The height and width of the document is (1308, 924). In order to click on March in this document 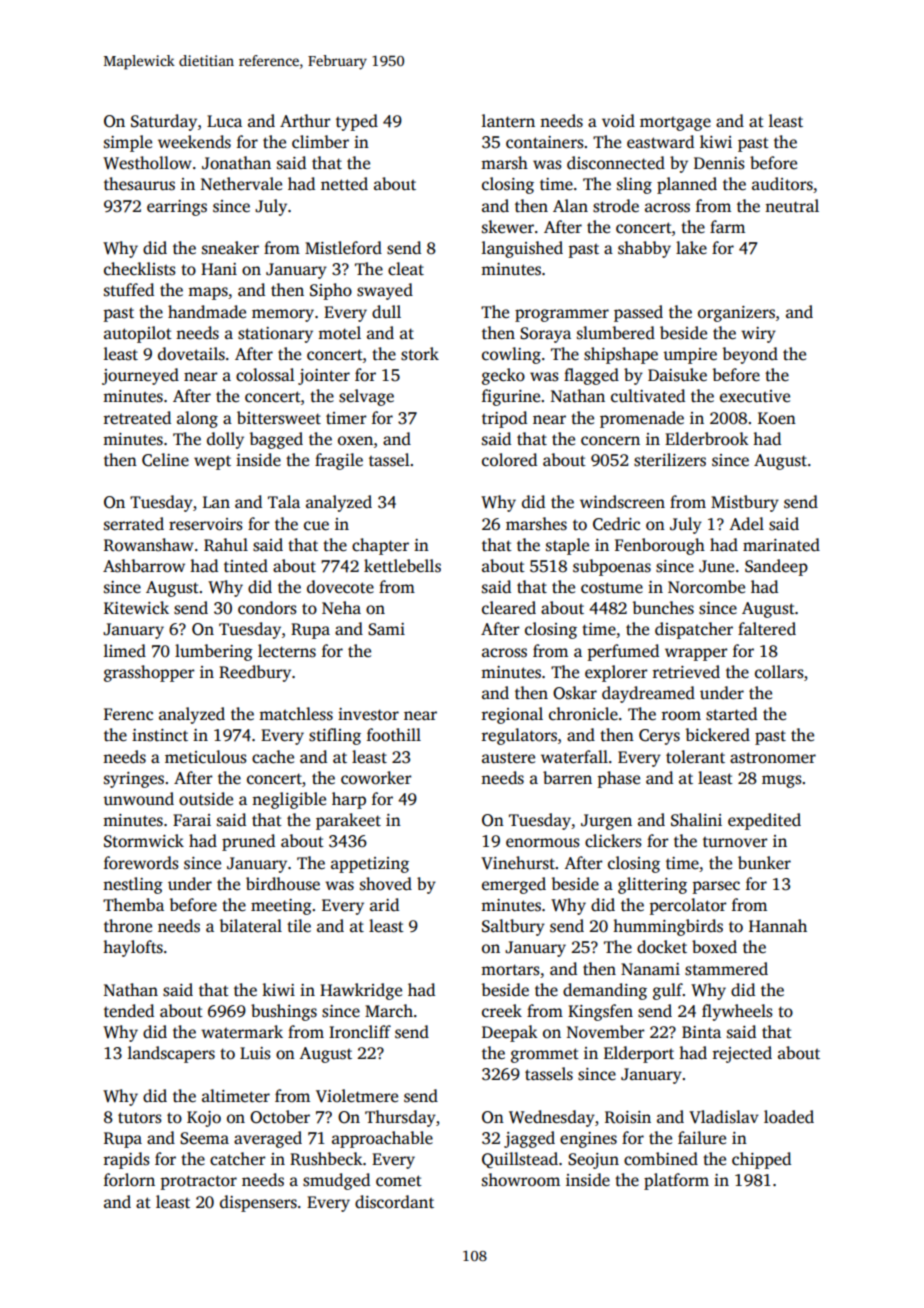, I will do `click(389, 1010)`.
